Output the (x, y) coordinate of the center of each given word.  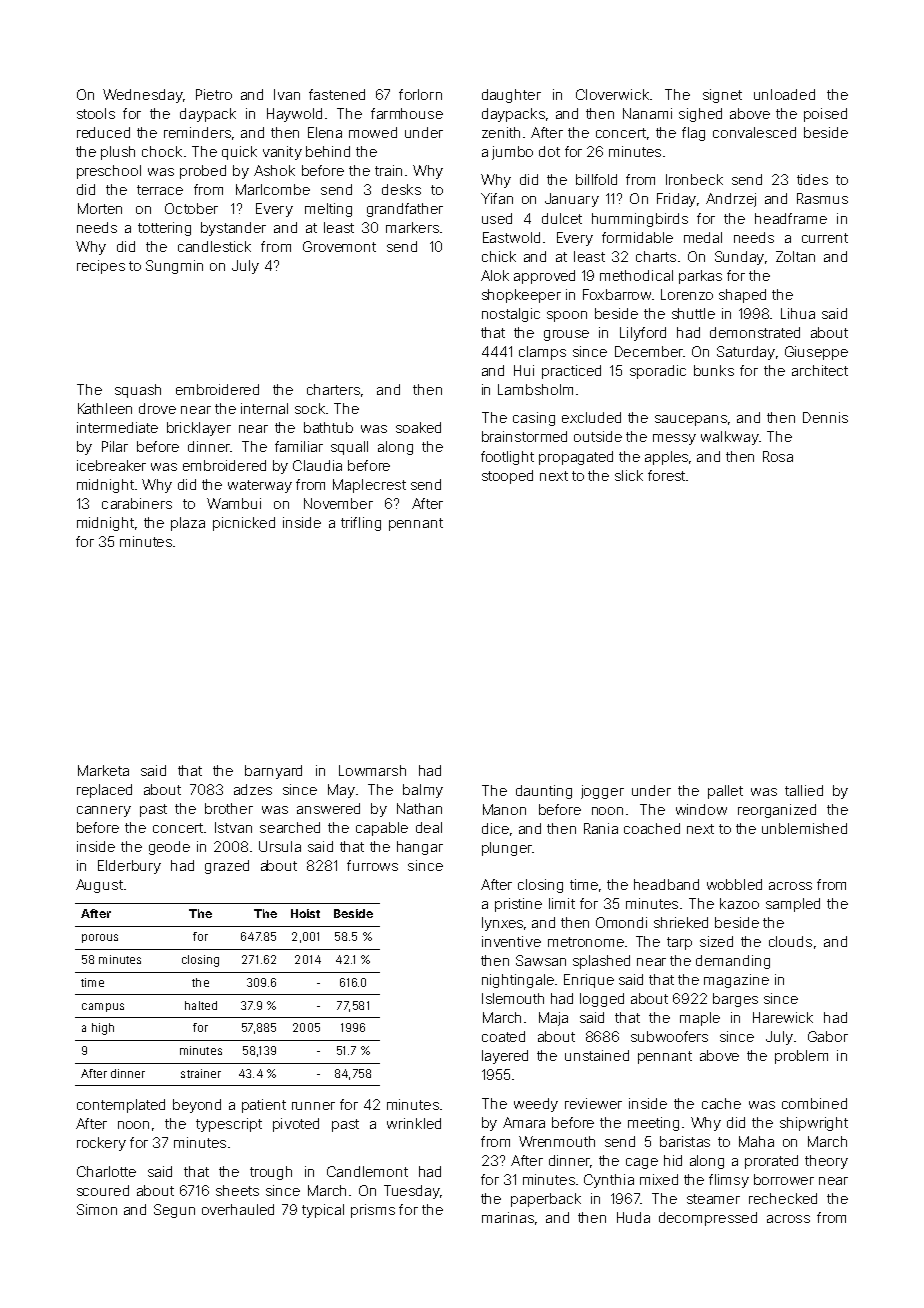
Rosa (778, 456)
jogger (602, 792)
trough (271, 1173)
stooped (507, 477)
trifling (361, 524)
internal (264, 408)
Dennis (825, 417)
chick (499, 256)
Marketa (103, 770)
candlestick (214, 246)
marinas (508, 1217)
